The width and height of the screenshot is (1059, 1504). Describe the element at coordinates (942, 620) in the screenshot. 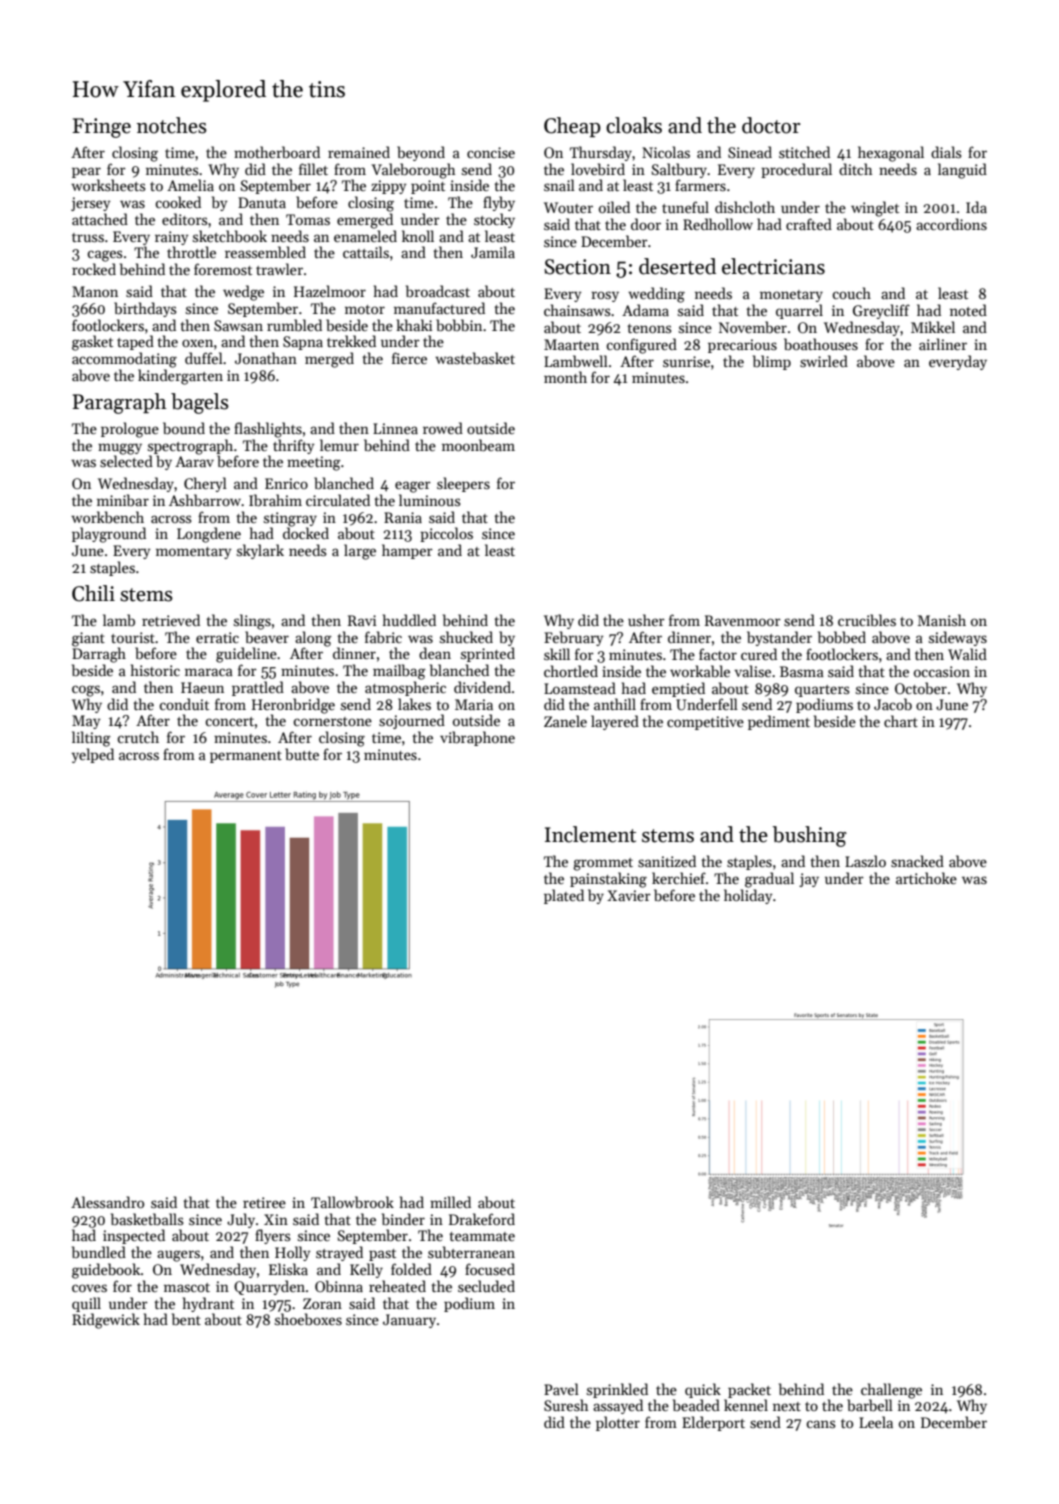

I see `Manish` at that location.
